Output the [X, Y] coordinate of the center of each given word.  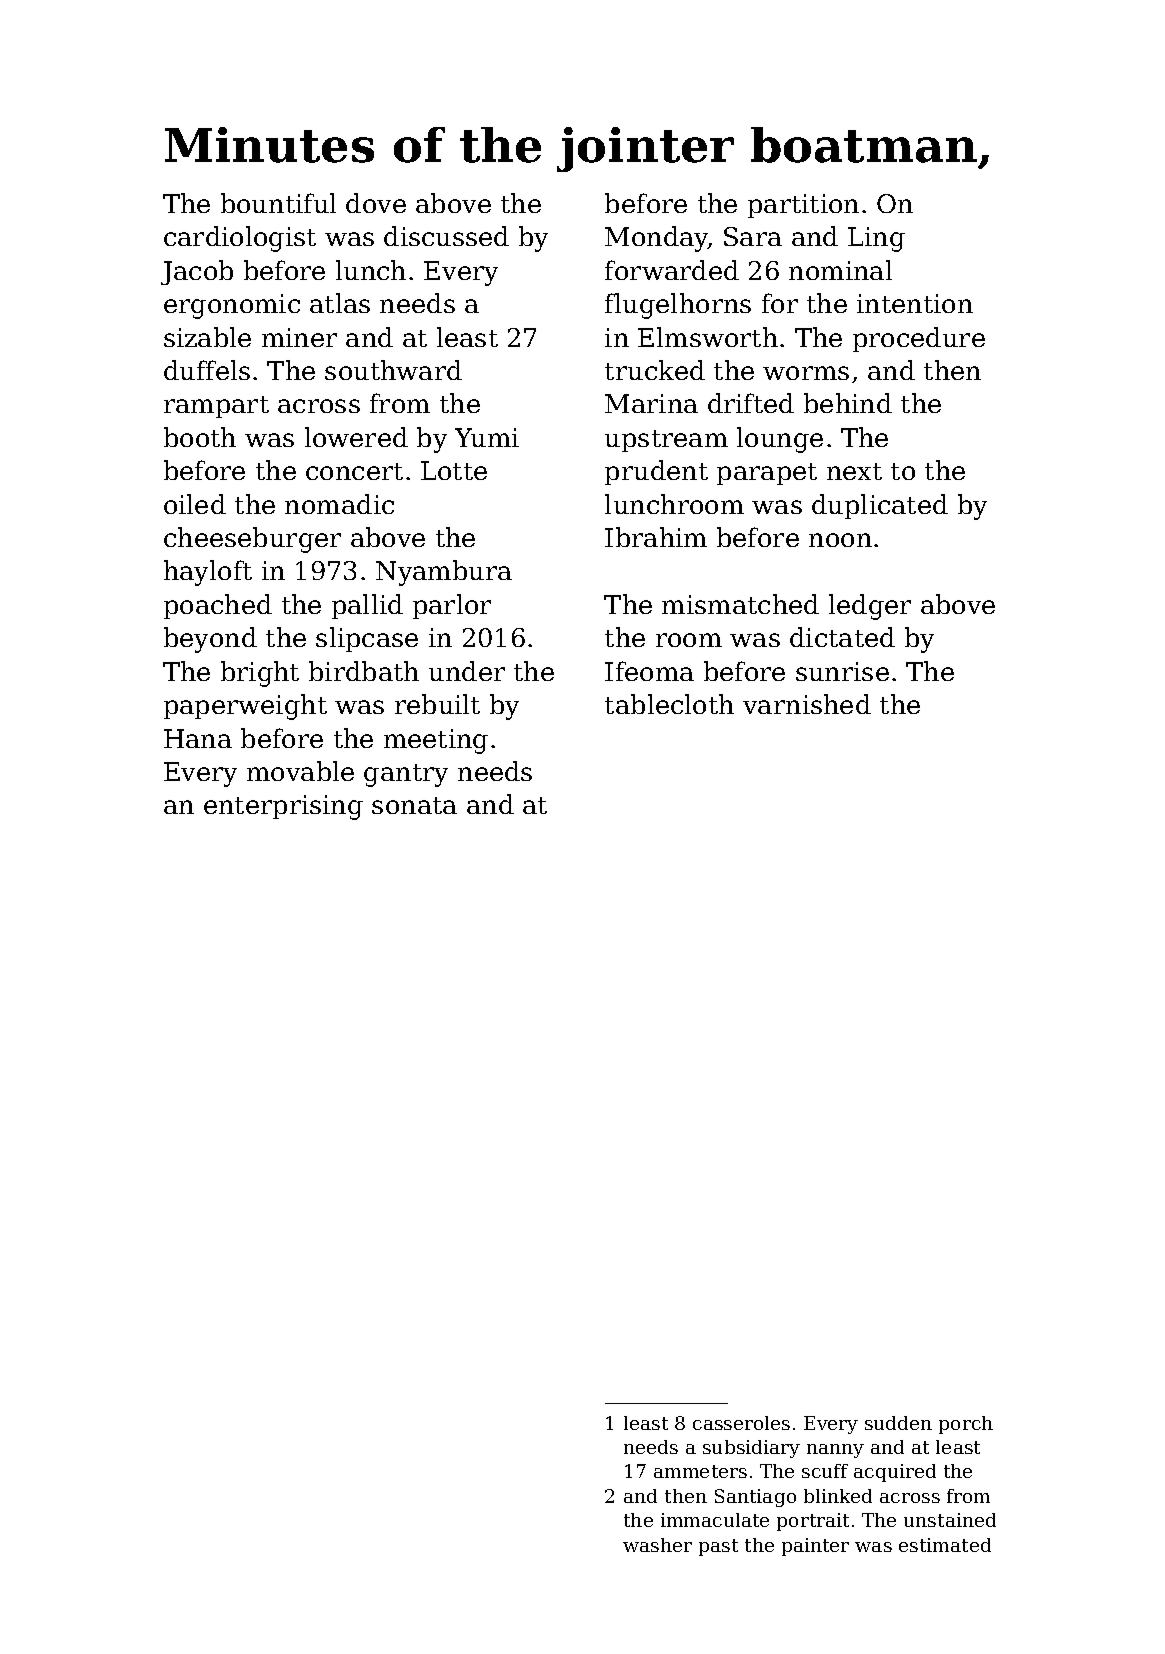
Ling [876, 239]
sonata [414, 805]
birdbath [364, 671]
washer [657, 1545]
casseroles [741, 1423]
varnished [807, 704]
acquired [895, 1473]
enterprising [283, 807]
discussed [446, 236]
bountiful [278, 203]
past [718, 1547]
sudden [898, 1423]
